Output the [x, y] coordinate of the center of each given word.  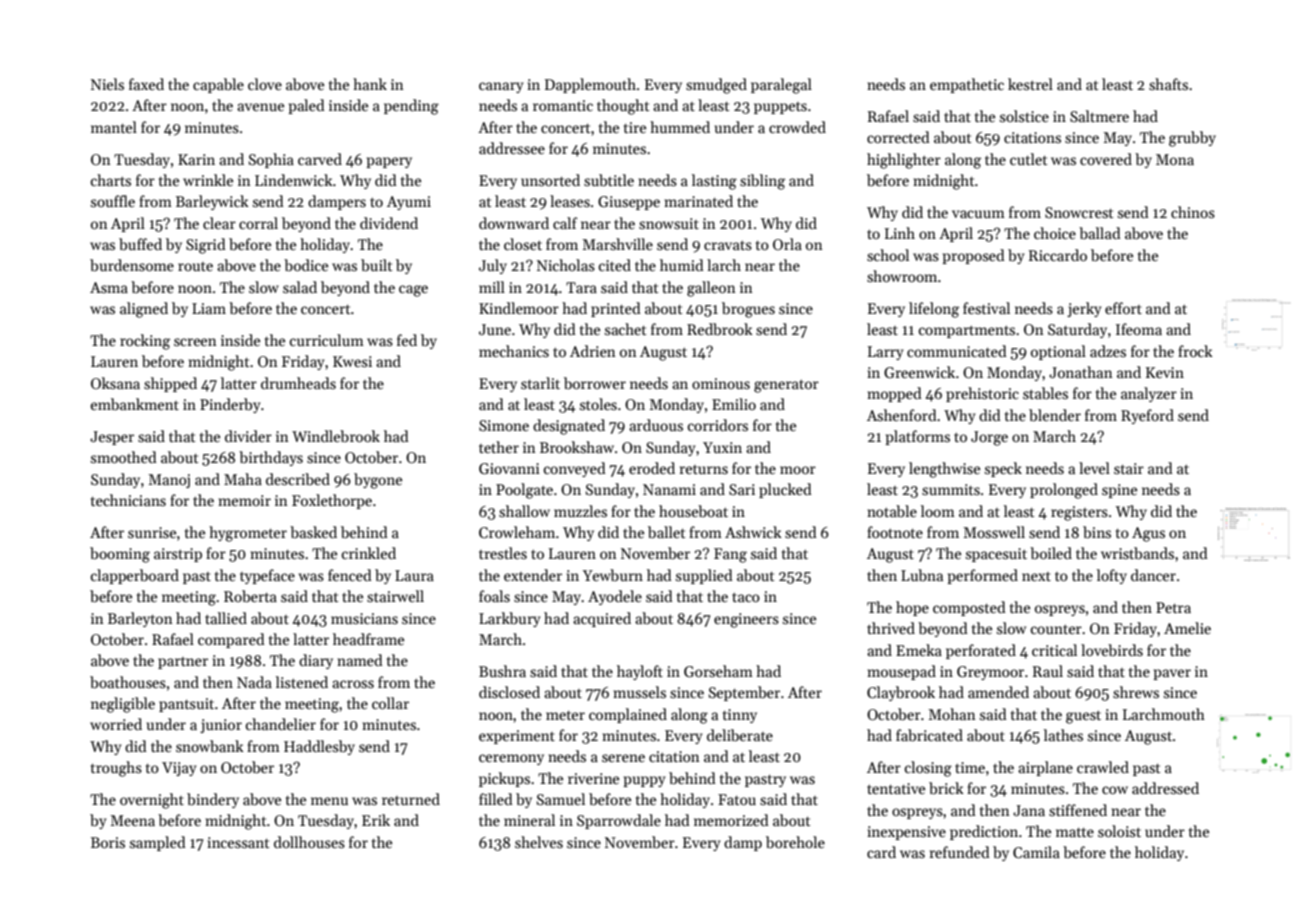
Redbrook [720, 329]
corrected [898, 137]
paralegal [781, 86]
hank [370, 84]
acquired [602, 619]
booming [120, 555]
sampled [158, 843]
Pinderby [230, 405]
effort [1123, 308]
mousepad [901, 672]
